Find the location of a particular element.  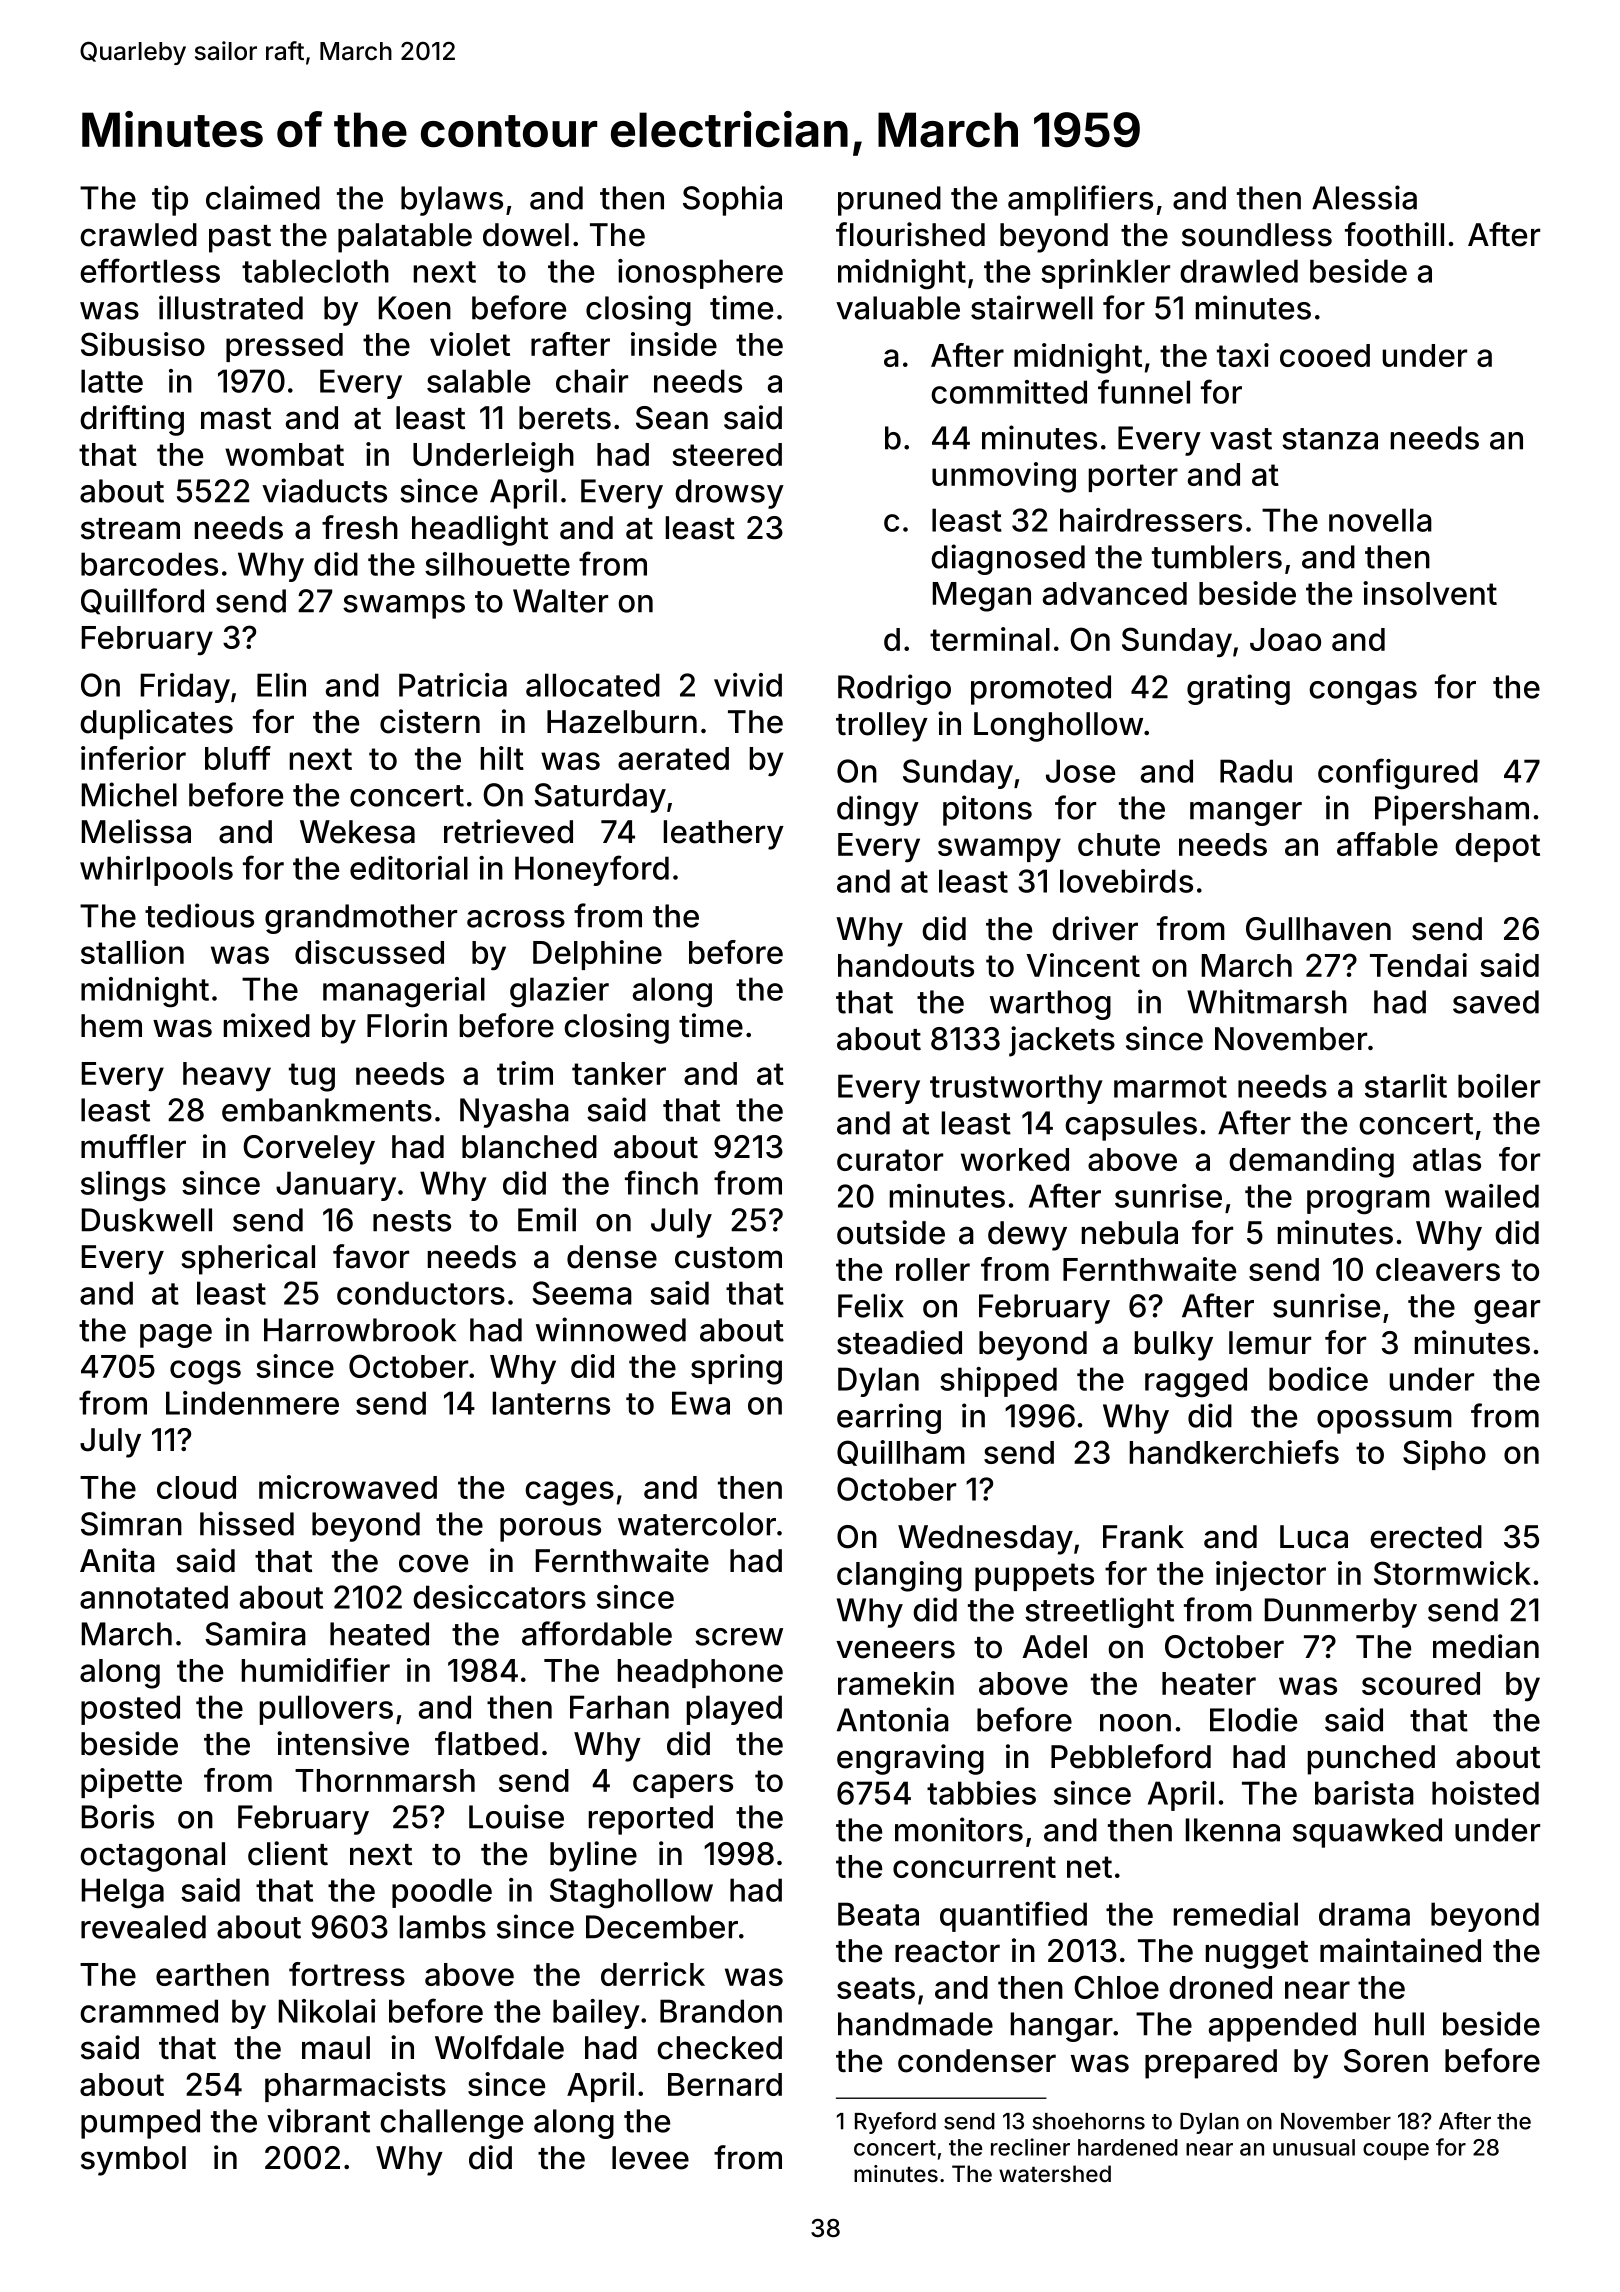

clanging is located at coordinates (899, 1576).
